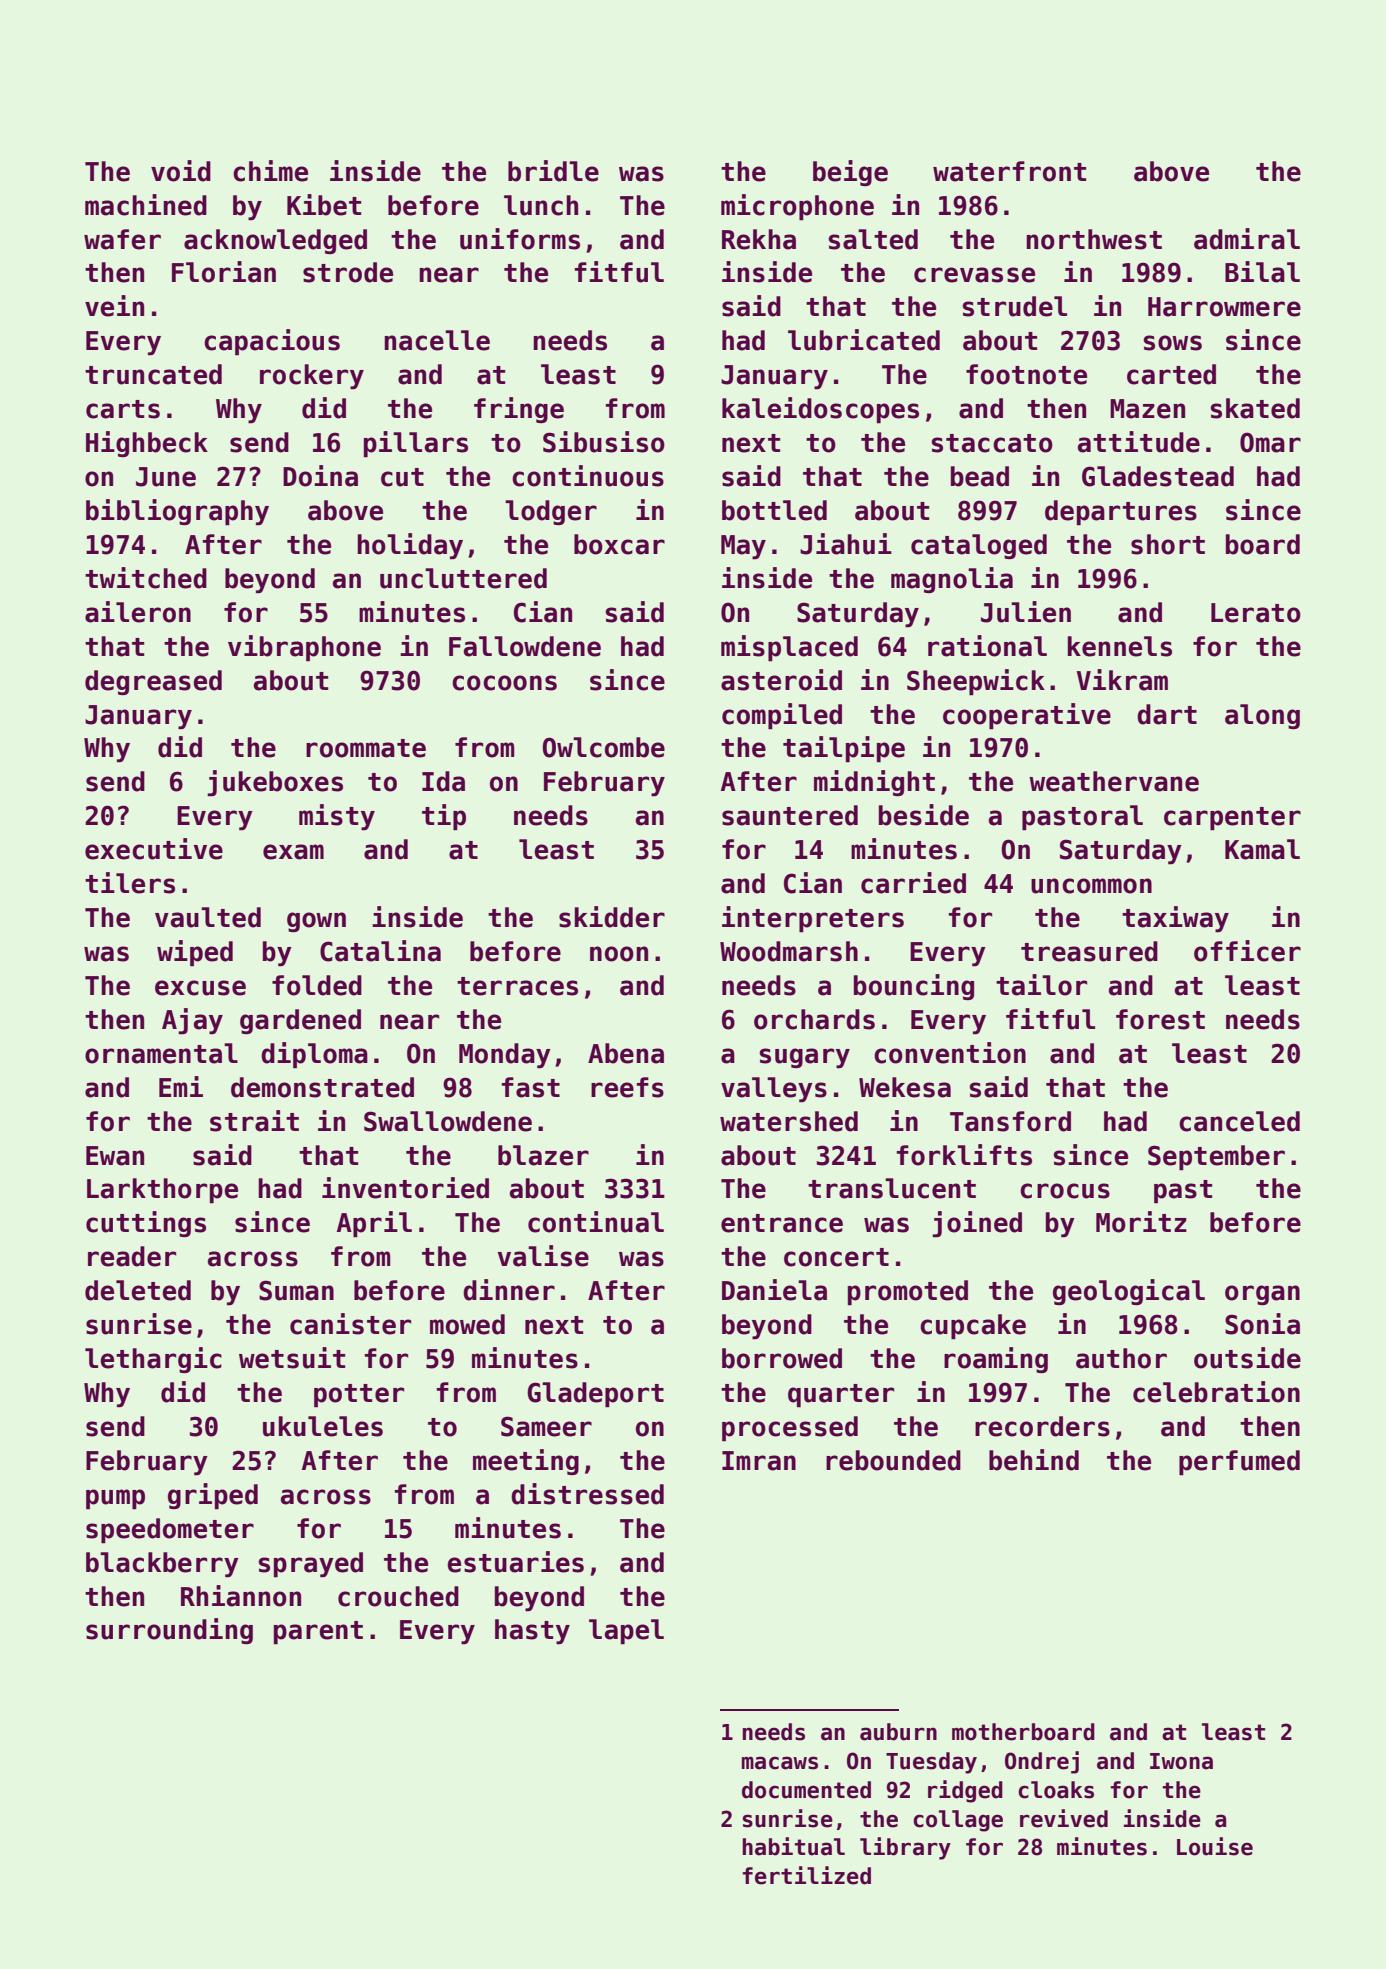 The image size is (1386, 1969). What do you see at coordinates (169, 1631) in the document?
I see `surrounding` at bounding box center [169, 1631].
